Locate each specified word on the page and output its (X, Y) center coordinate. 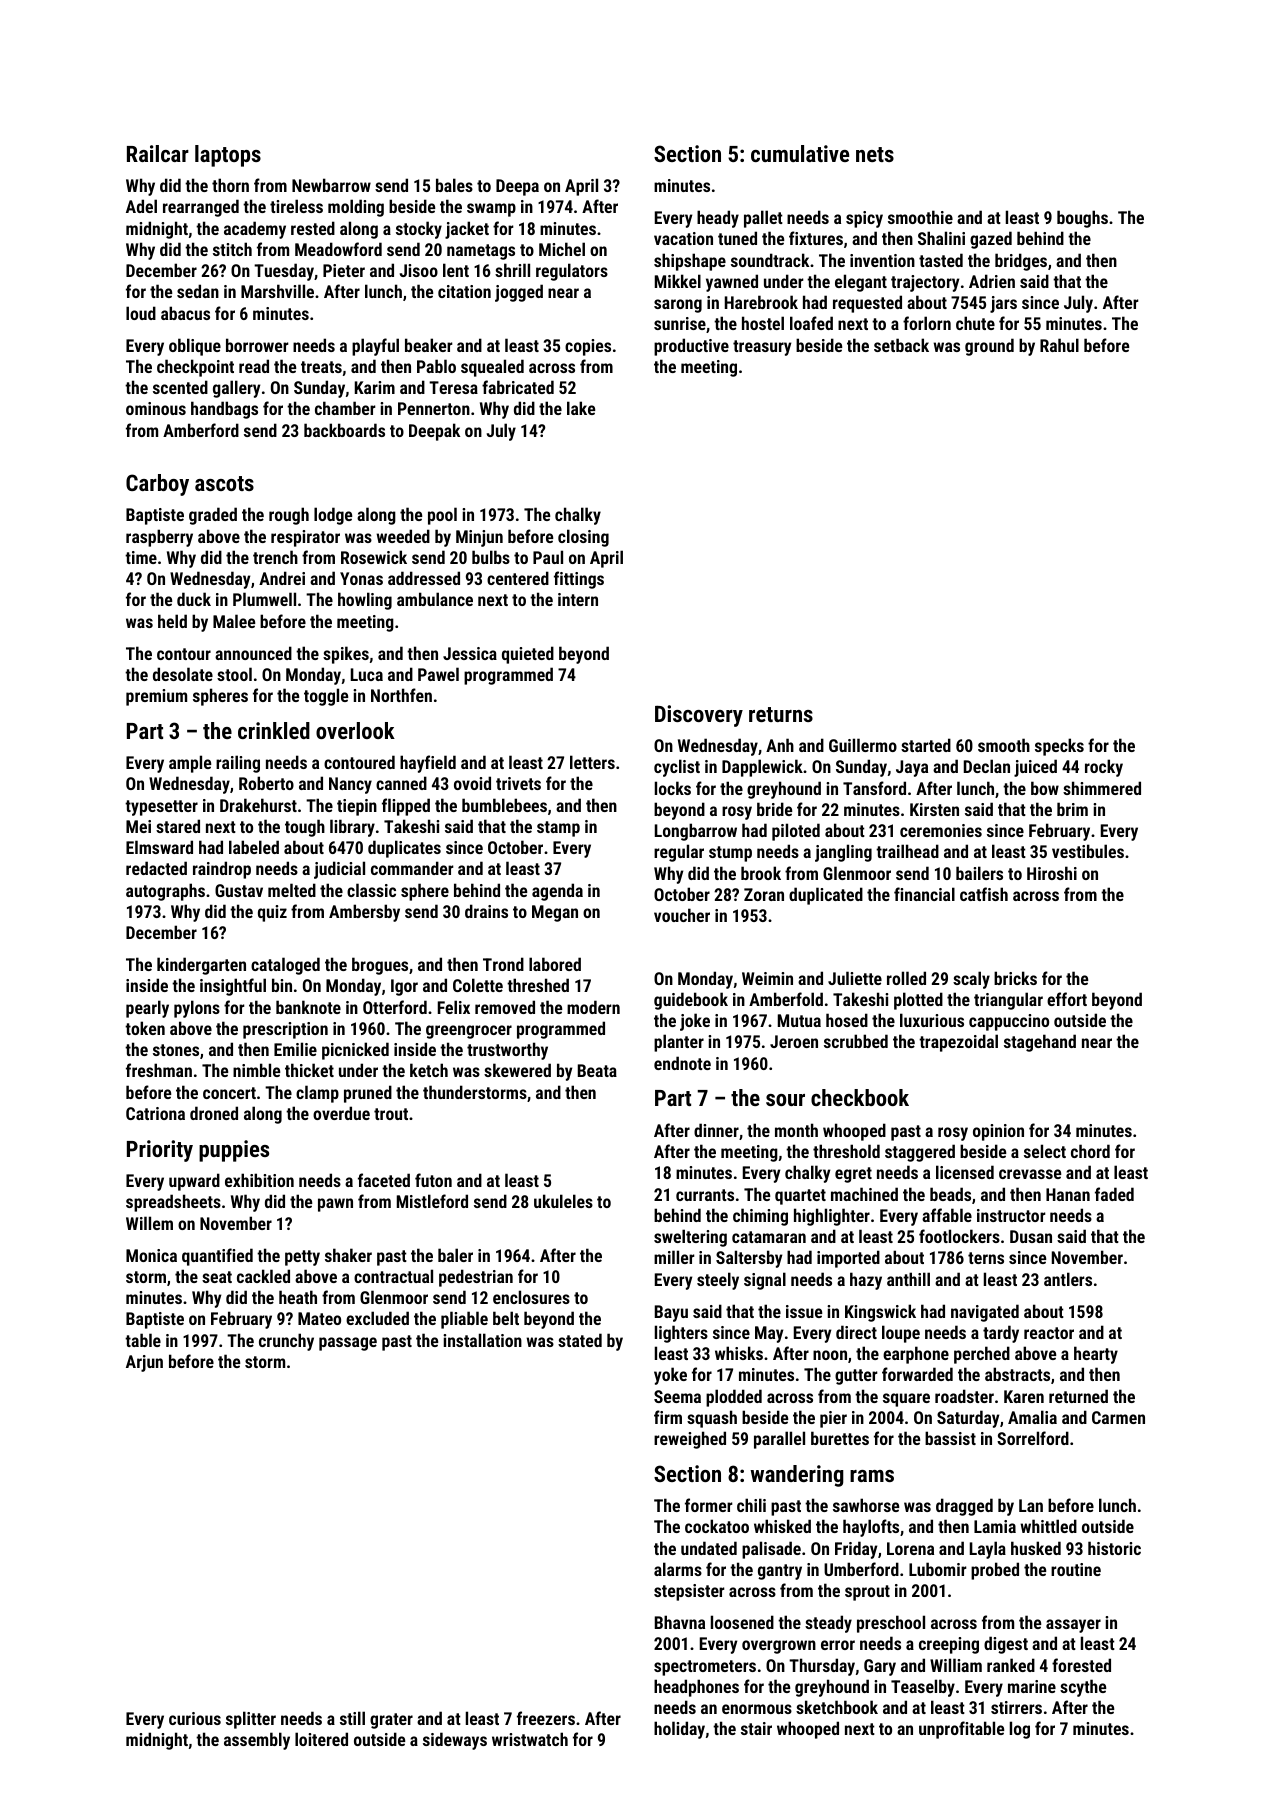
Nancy (350, 785)
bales (454, 185)
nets (875, 154)
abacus (185, 313)
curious (195, 1718)
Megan (555, 913)
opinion (998, 1132)
